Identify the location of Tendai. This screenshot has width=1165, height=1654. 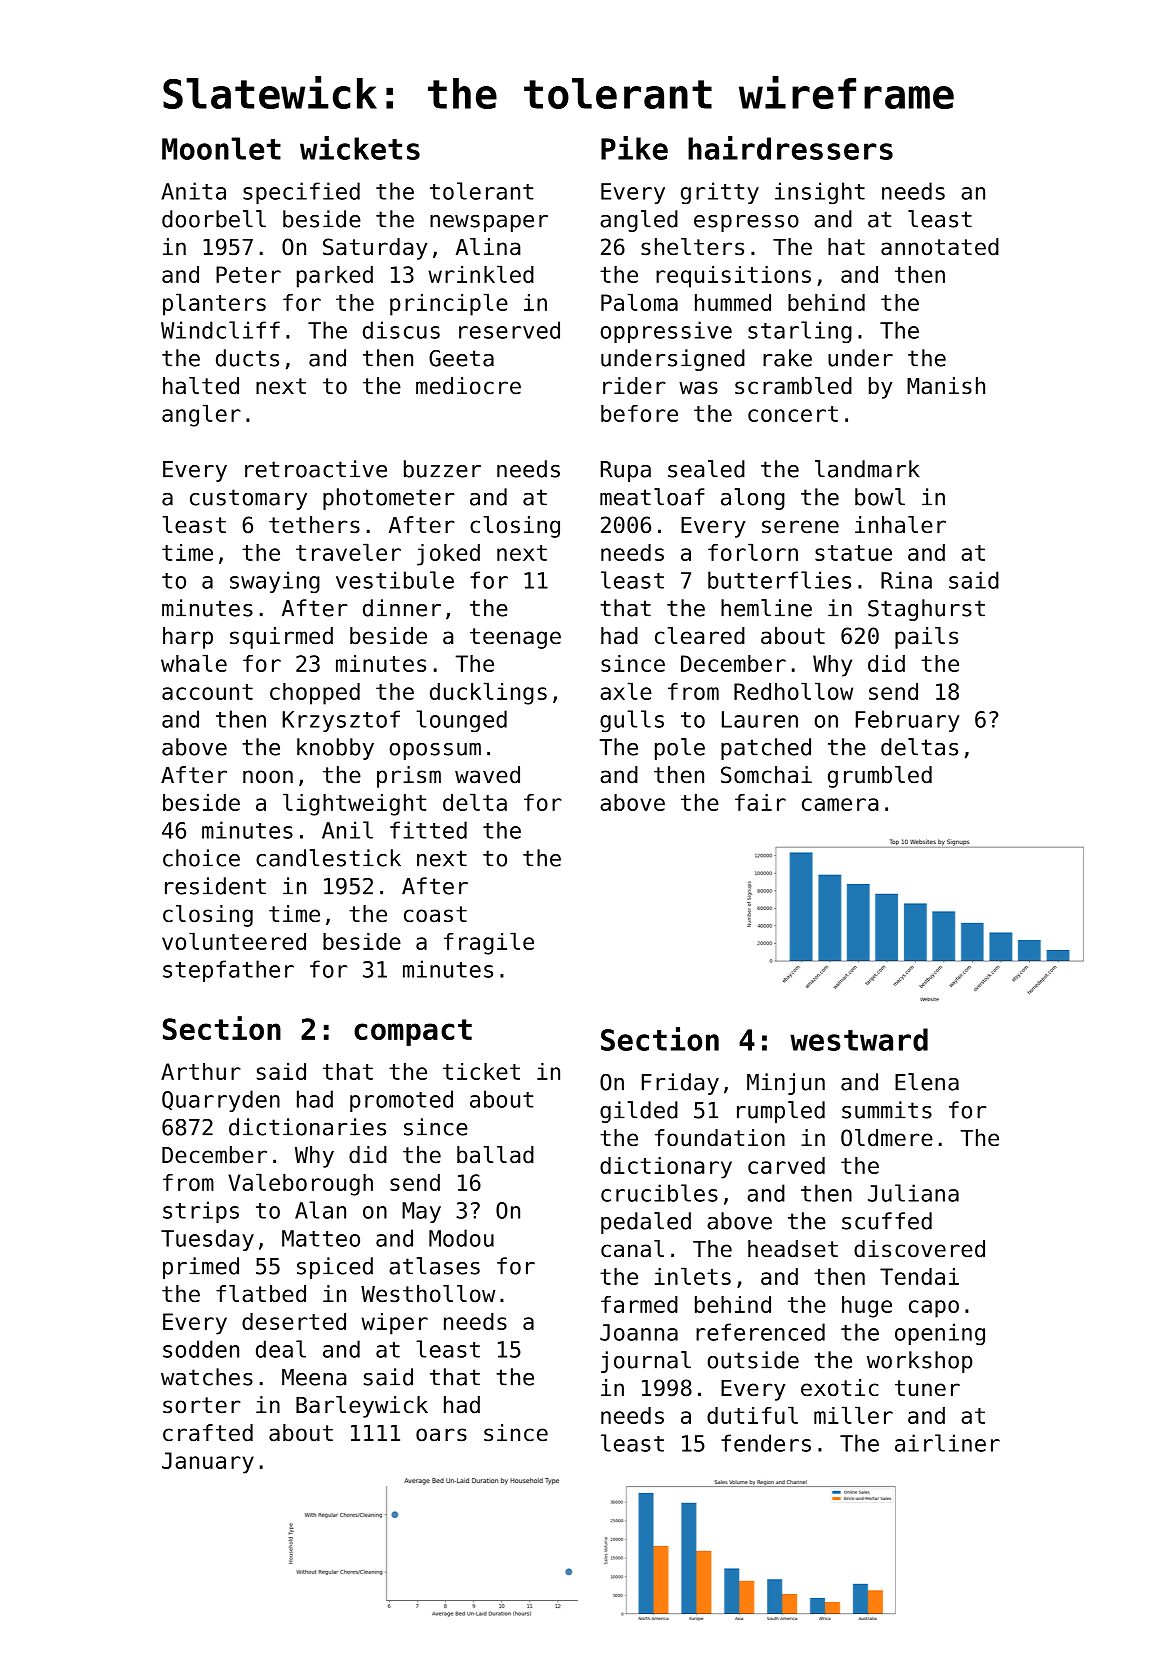
(919, 1276).
